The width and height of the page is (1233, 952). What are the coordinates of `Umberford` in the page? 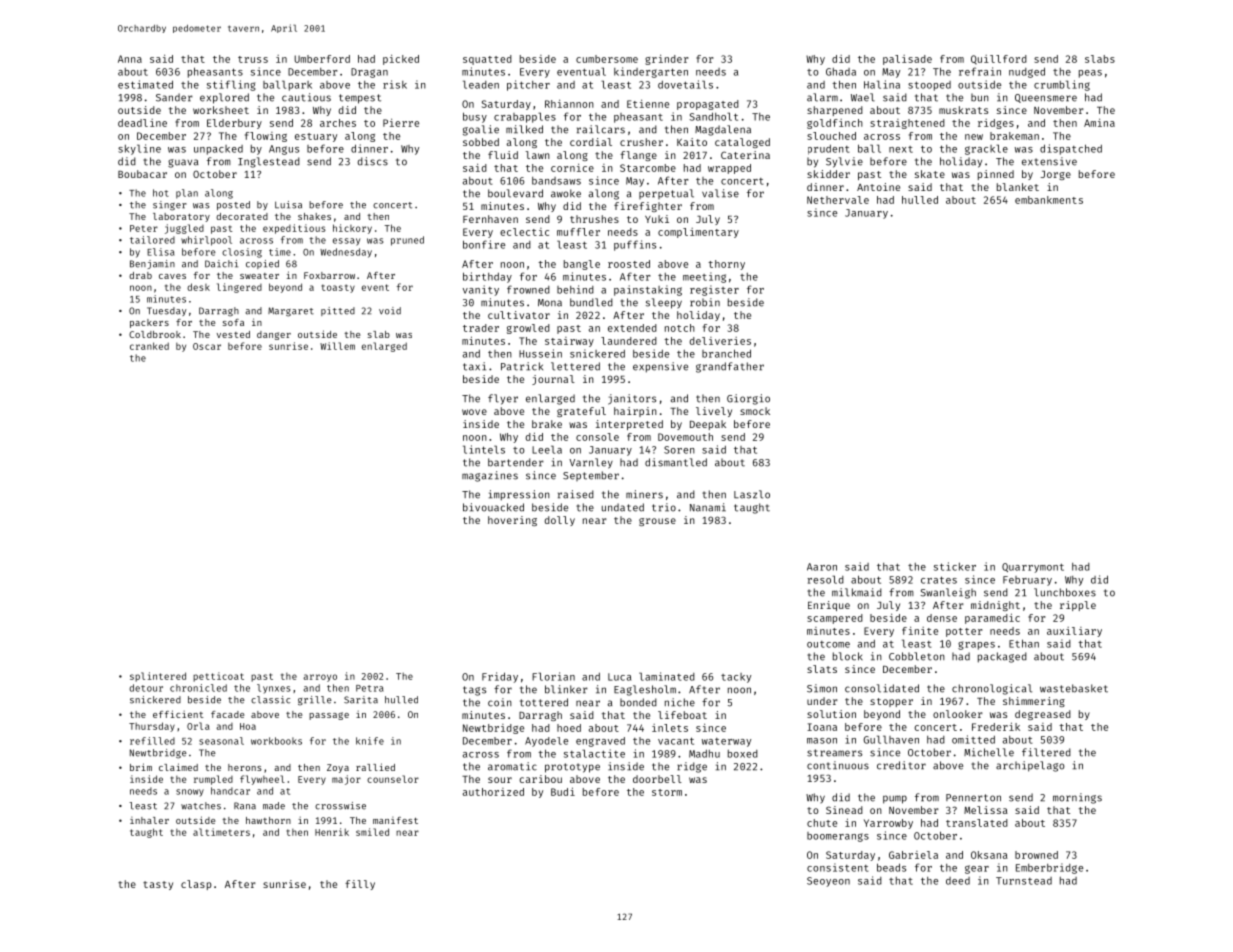 It's located at (322, 59).
